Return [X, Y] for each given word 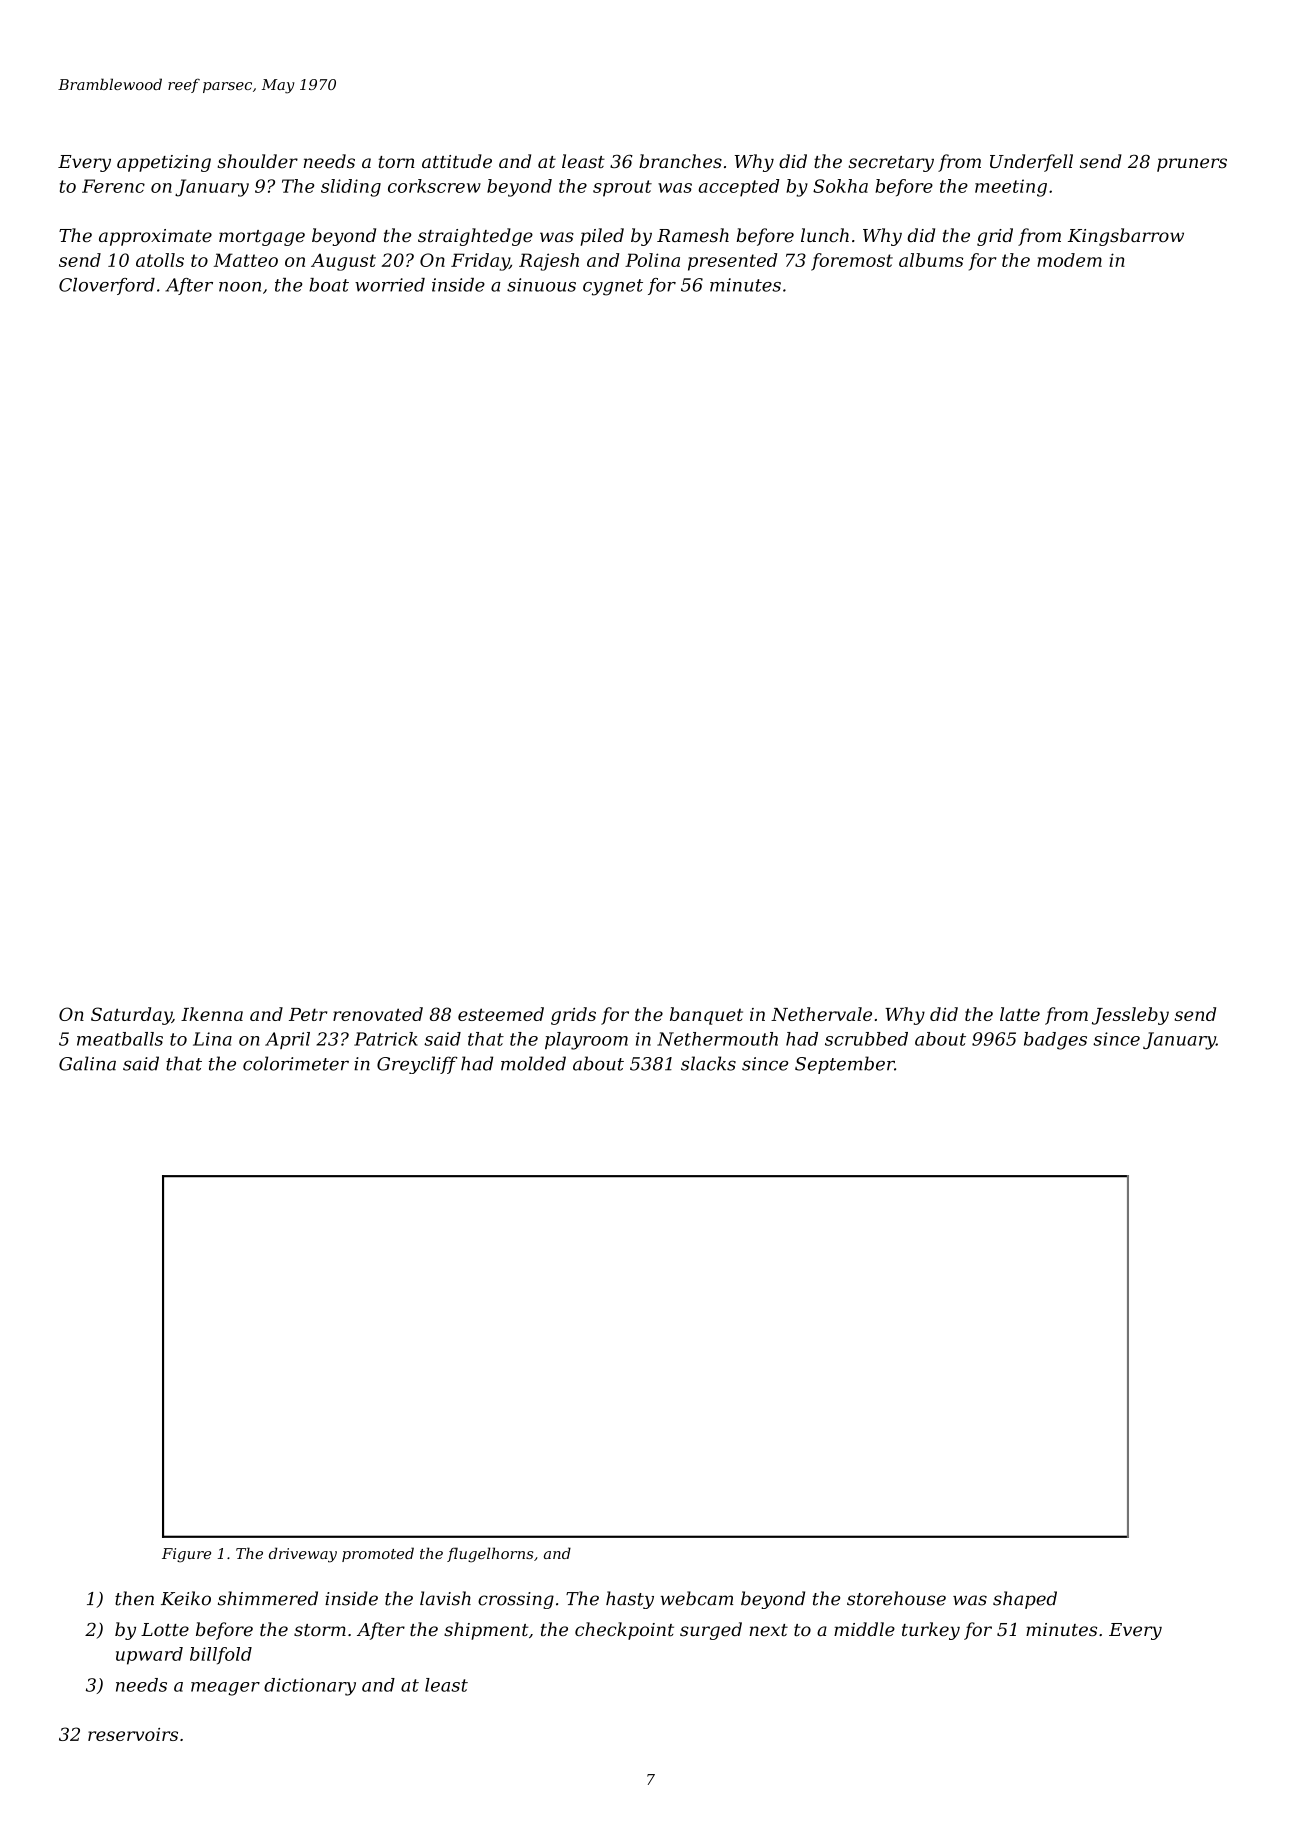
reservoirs [133, 1734]
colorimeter [296, 1063]
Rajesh [549, 262]
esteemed [501, 1014]
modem [1069, 260]
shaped [1025, 1600]
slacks [708, 1063]
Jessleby [1130, 1016]
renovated [378, 1014]
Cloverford [107, 286]
